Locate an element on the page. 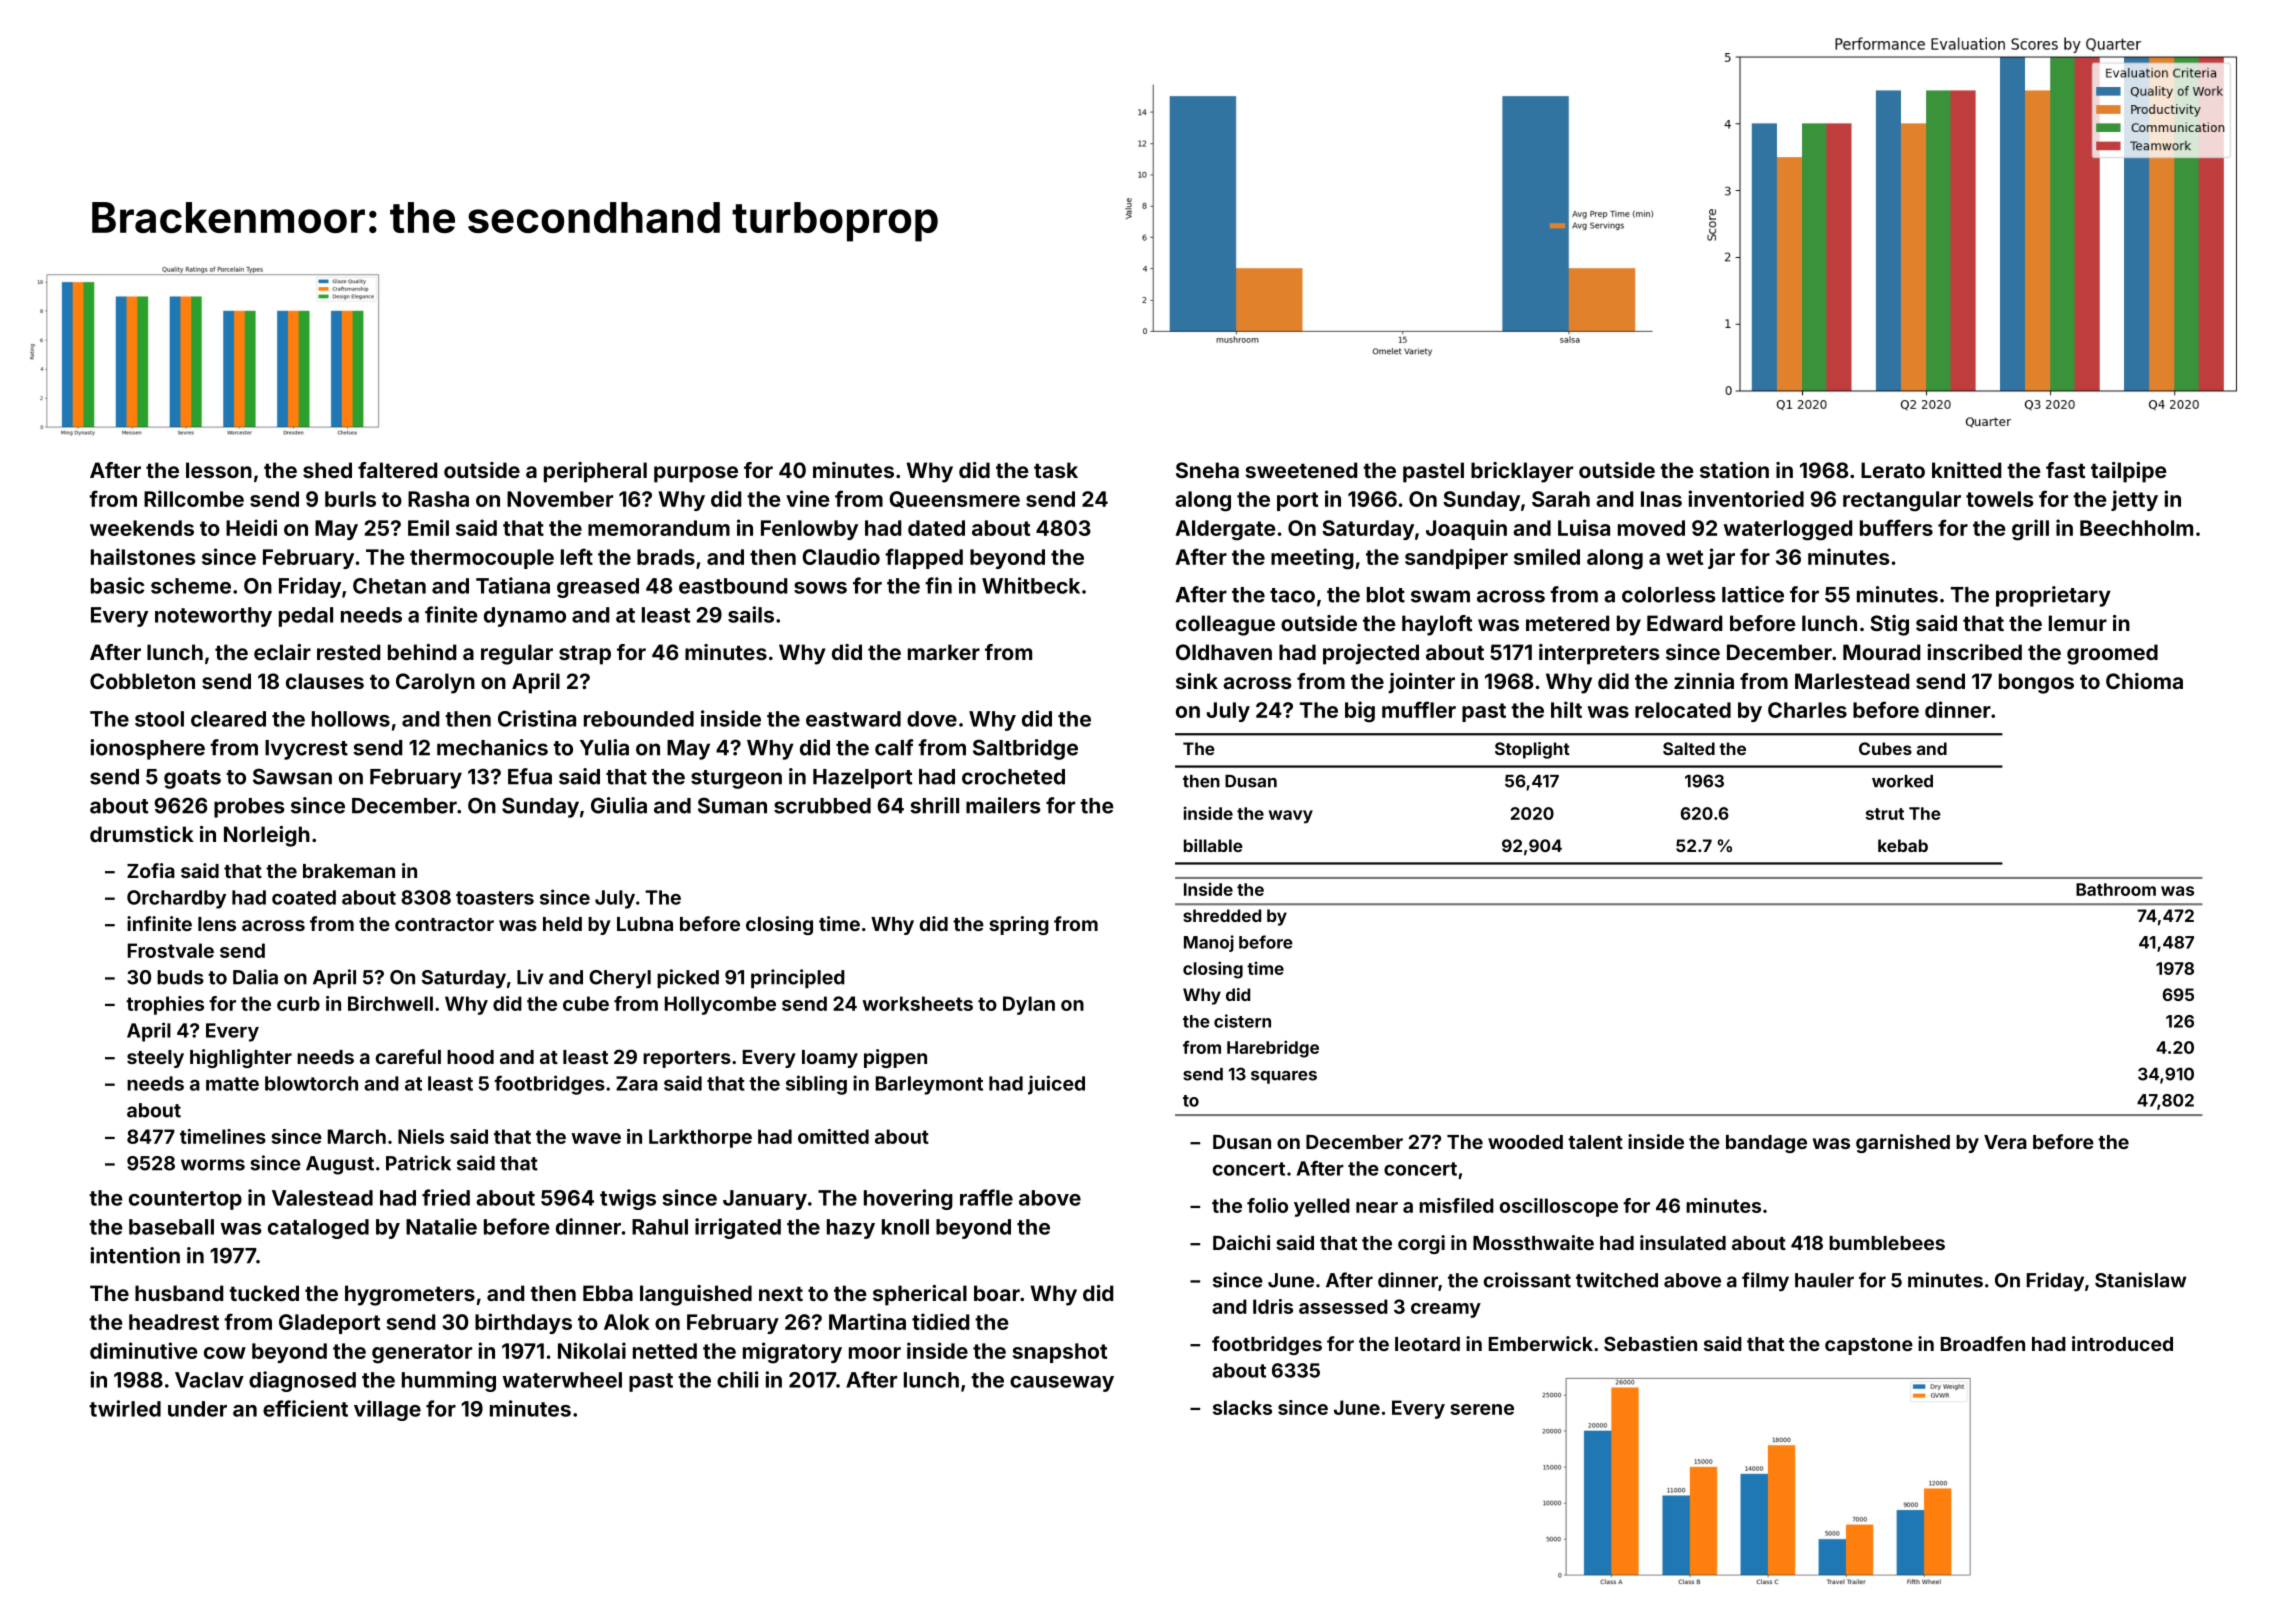 This image has width=2292, height=1620. blowtorch is located at coordinates (311, 1083).
